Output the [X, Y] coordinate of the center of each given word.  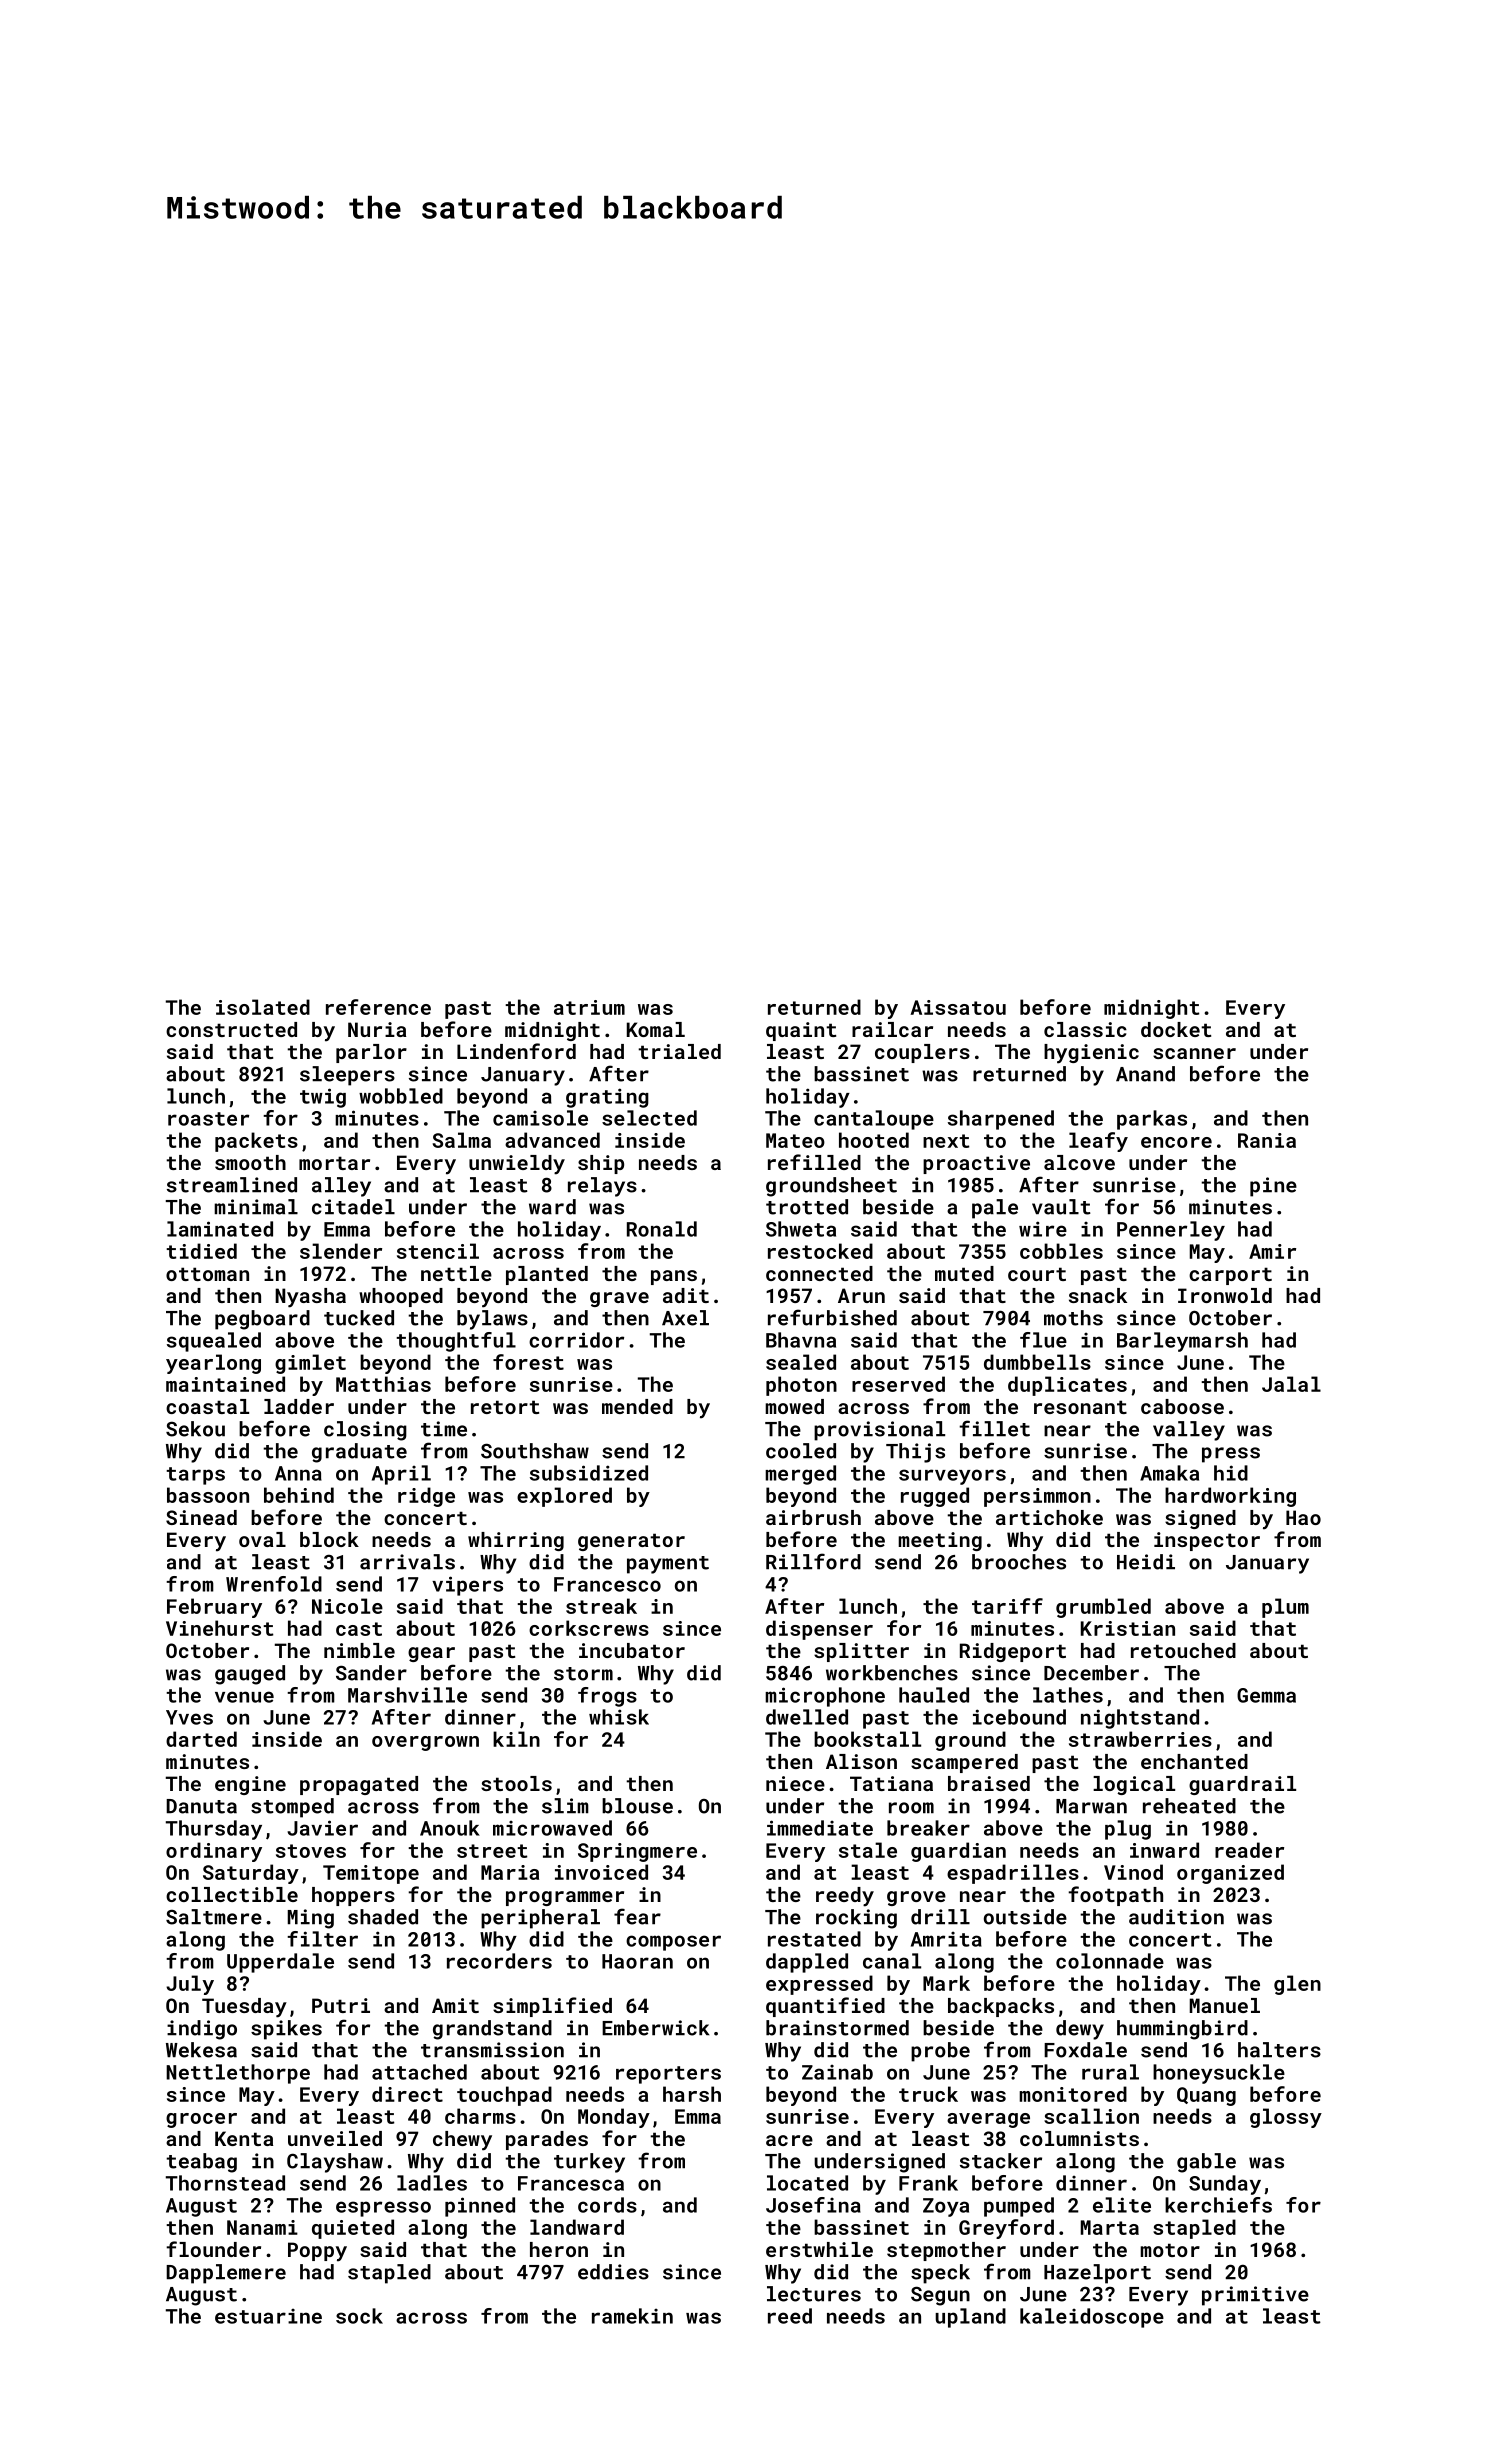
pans [674, 1277]
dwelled [807, 1717]
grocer [201, 2120]
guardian [958, 1852]
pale [995, 1209]
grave [619, 1299]
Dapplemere [226, 2274]
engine [250, 1785]
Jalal [1291, 1384]
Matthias [383, 1384]
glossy [1286, 2118]
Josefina [813, 2205]
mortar [334, 1163]
